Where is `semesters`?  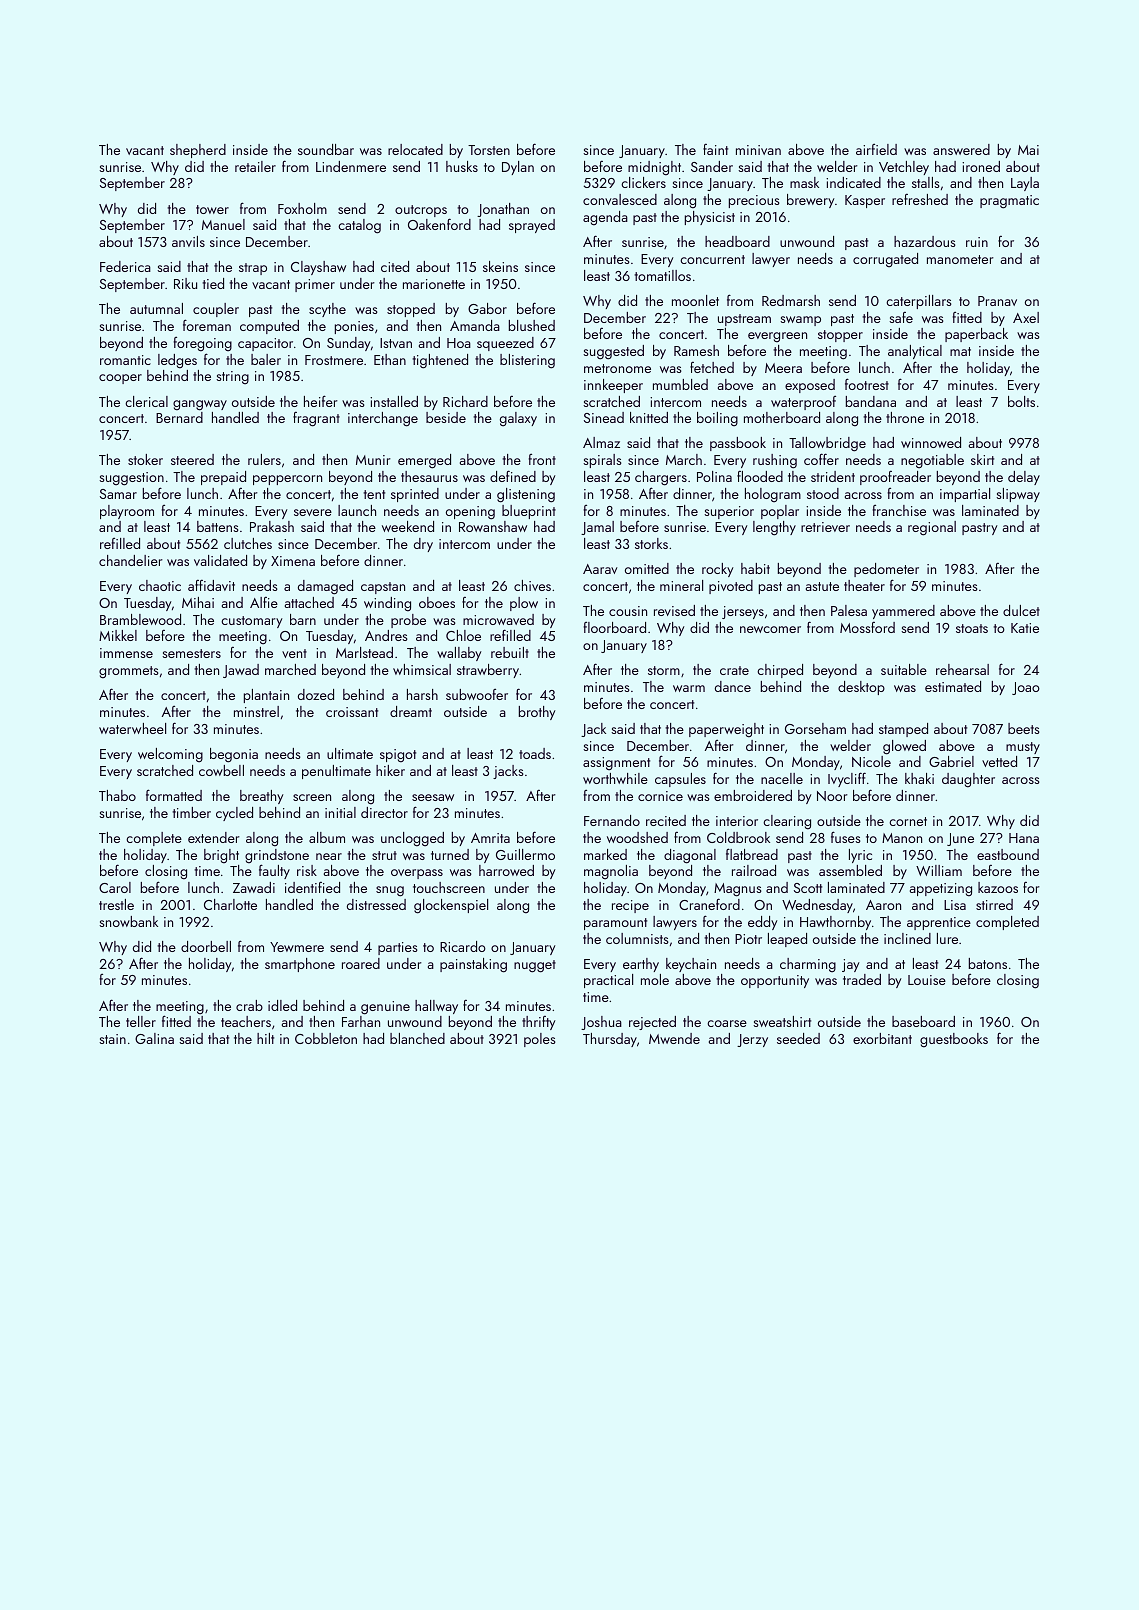
semesters is located at coordinates (191, 653).
